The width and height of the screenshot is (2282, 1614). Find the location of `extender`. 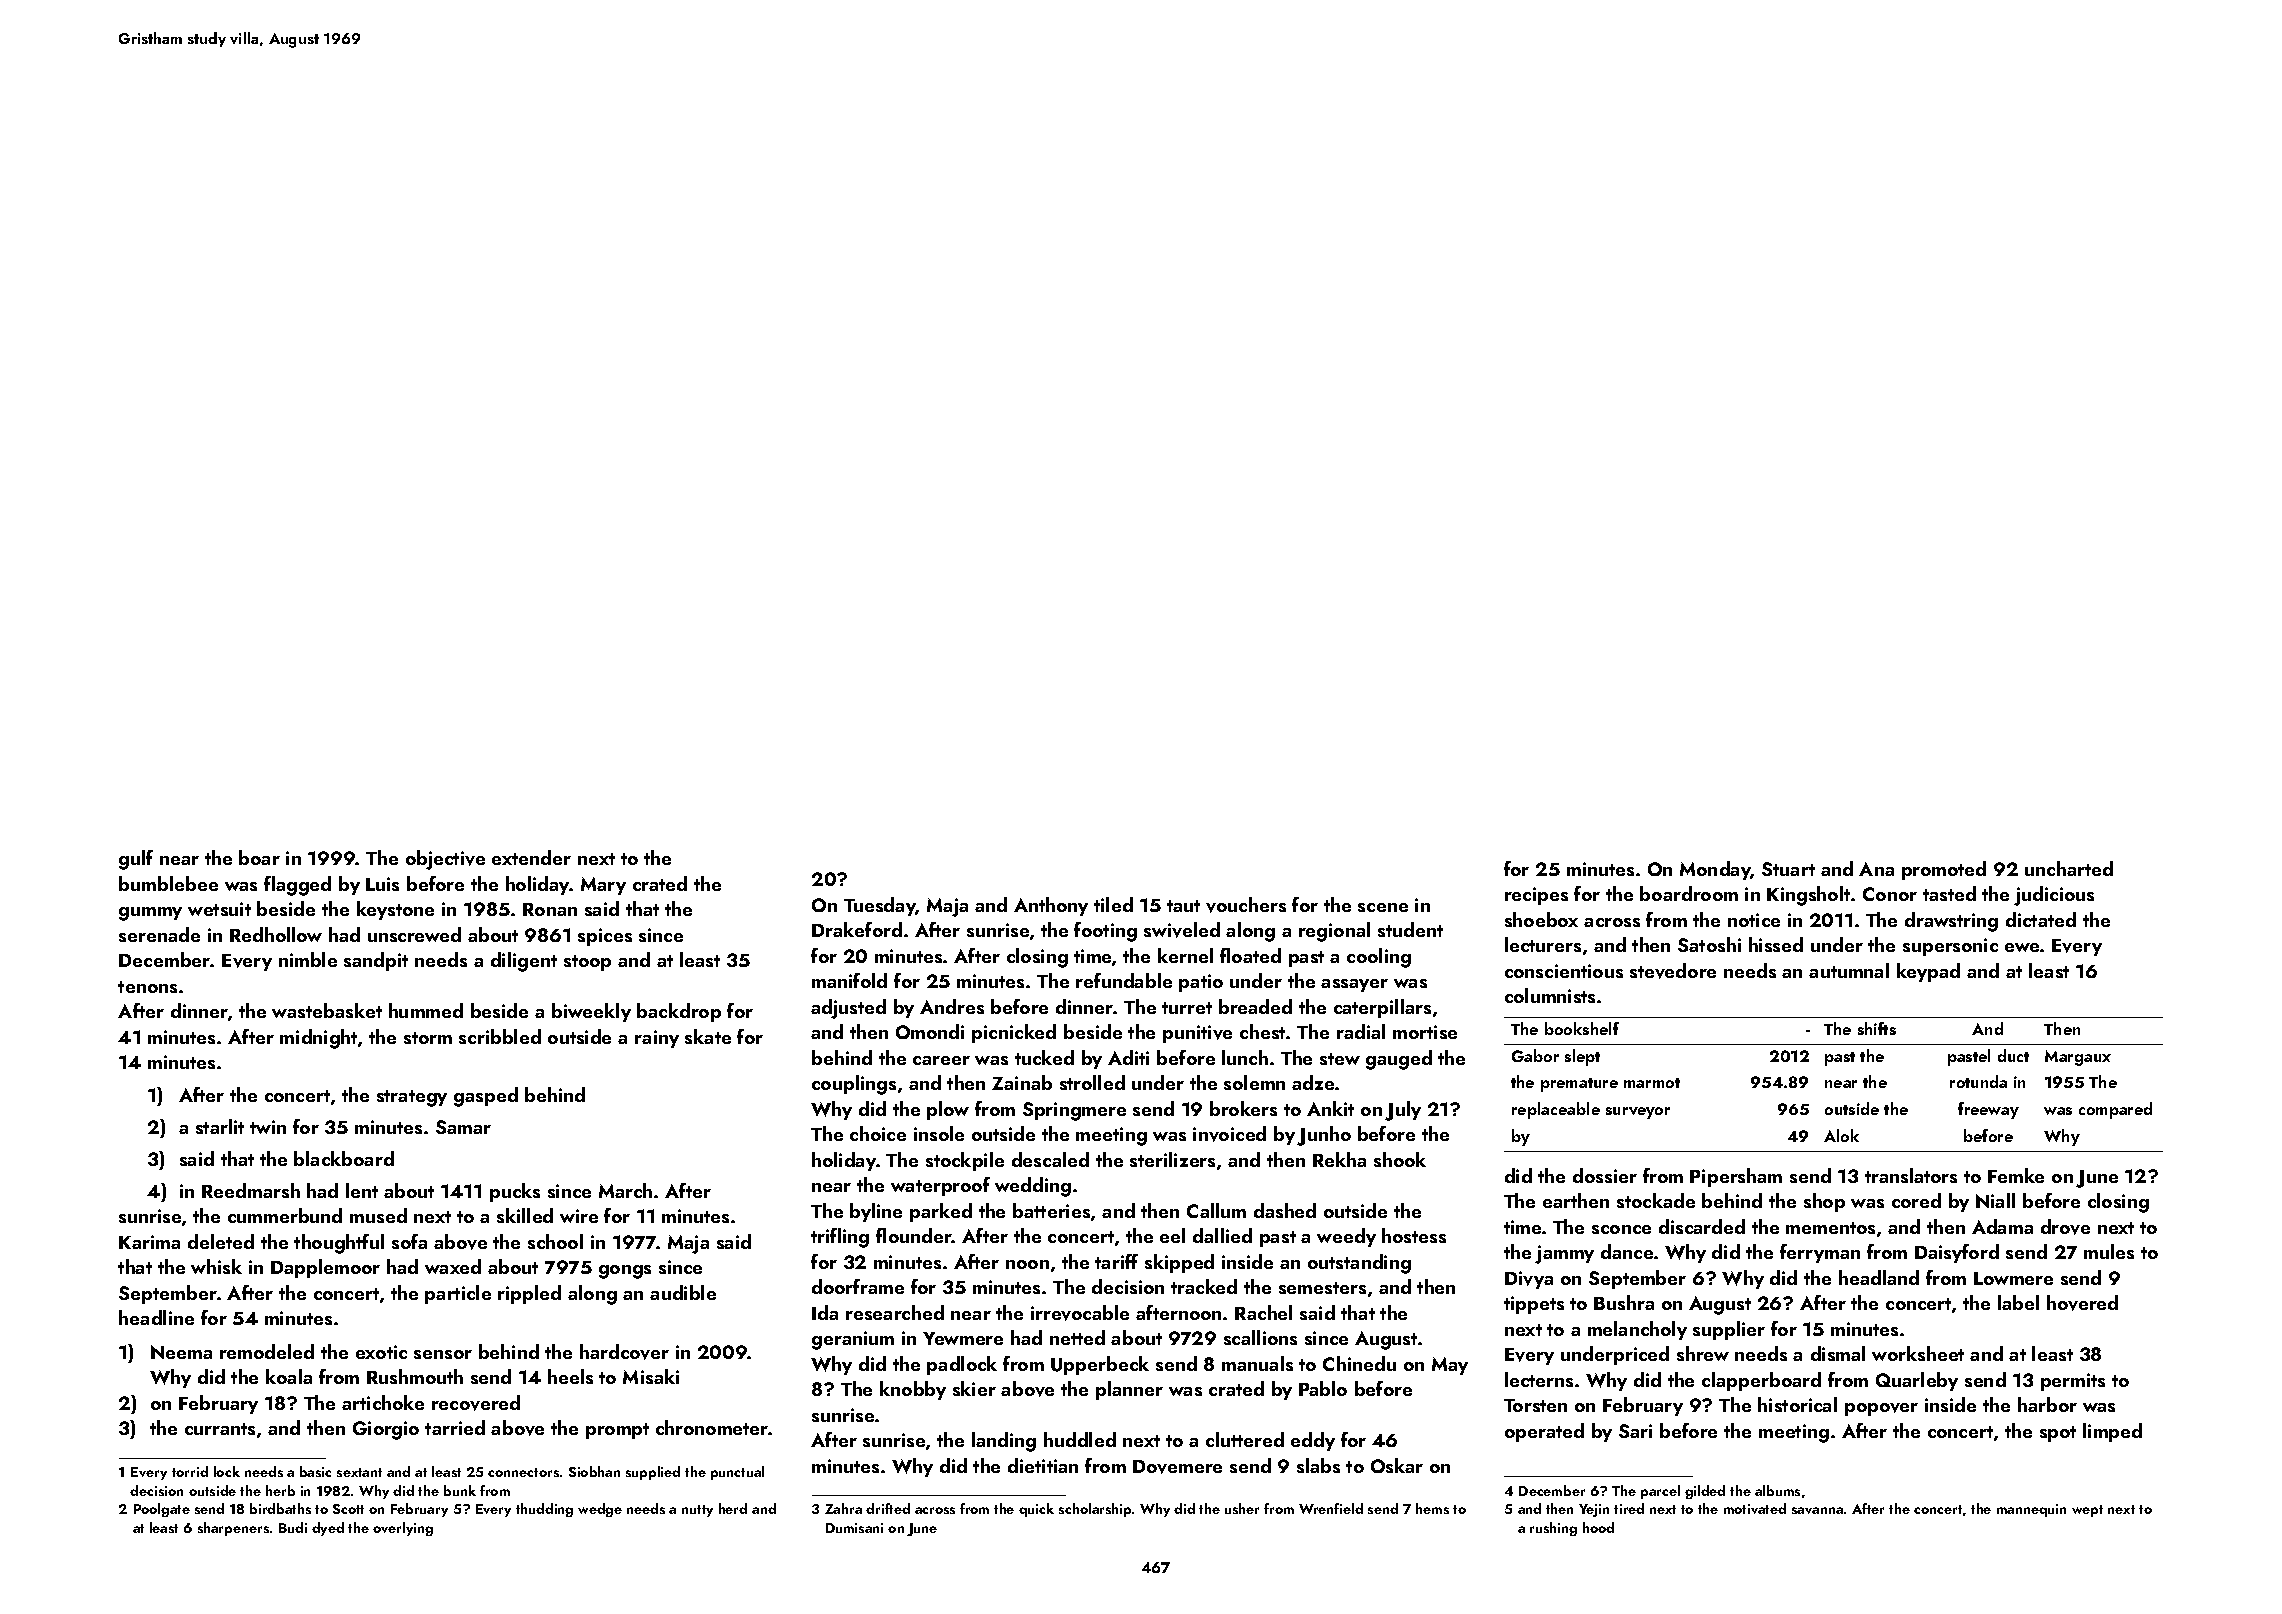

extender is located at coordinates (531, 857).
